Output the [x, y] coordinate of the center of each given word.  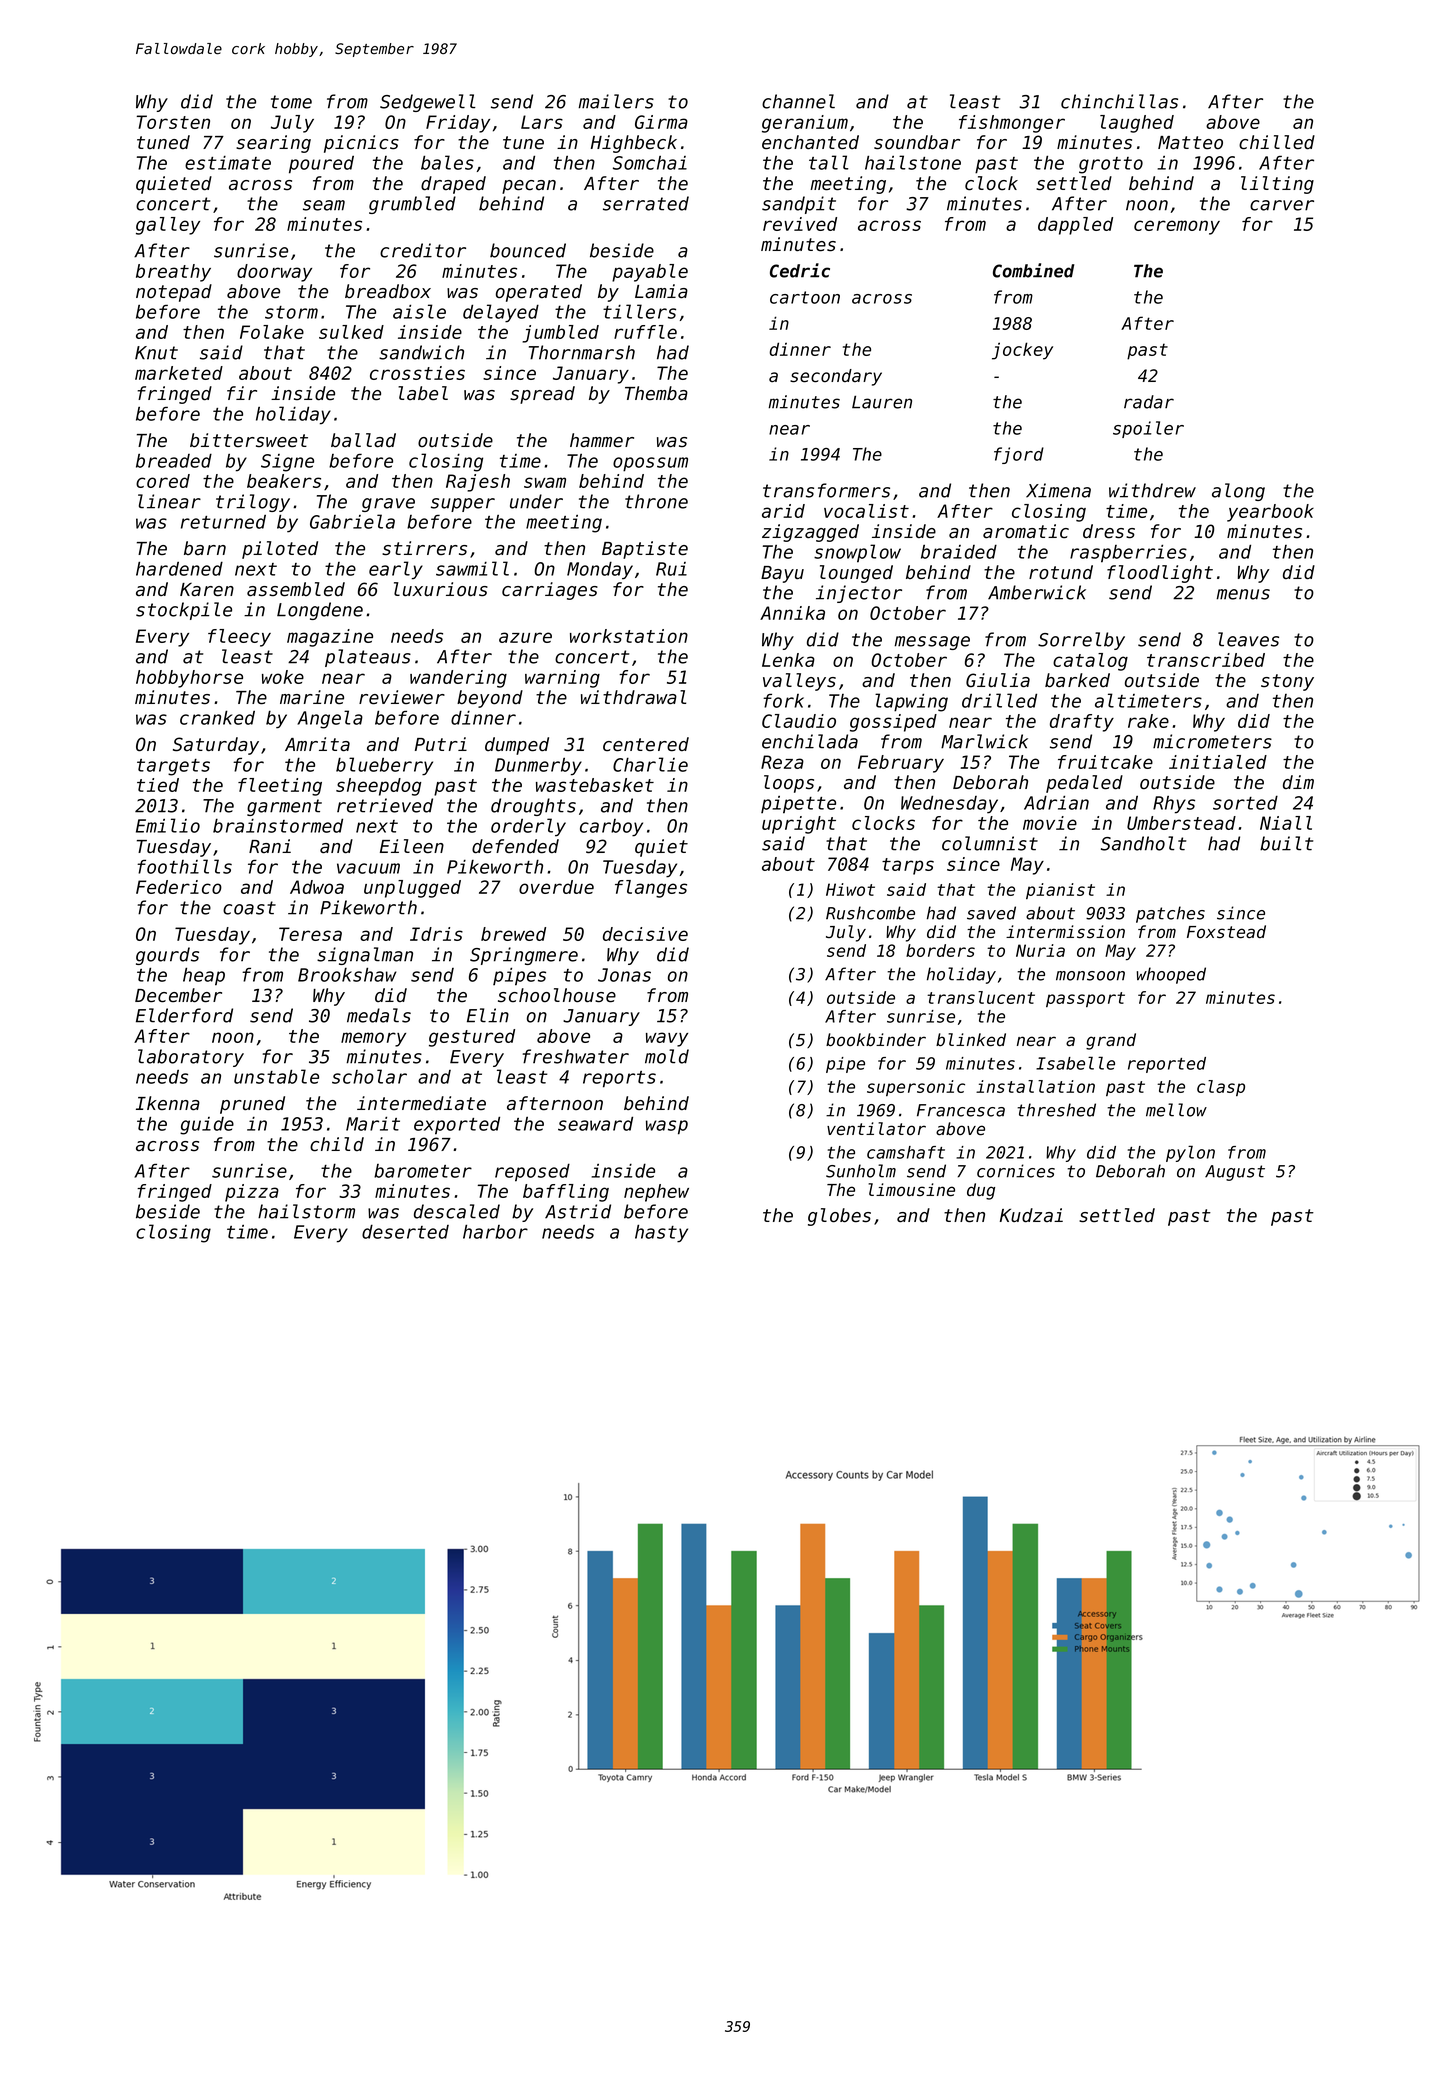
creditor [423, 250]
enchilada [810, 741]
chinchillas [1119, 101]
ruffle [645, 332]
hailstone [913, 162]
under [536, 501]
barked [1077, 680]
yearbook [1270, 513]
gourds [167, 956]
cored [163, 481]
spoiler [1148, 429]
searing [273, 144]
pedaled [1084, 784]
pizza [252, 1193]
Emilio [168, 825]
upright [799, 825]
